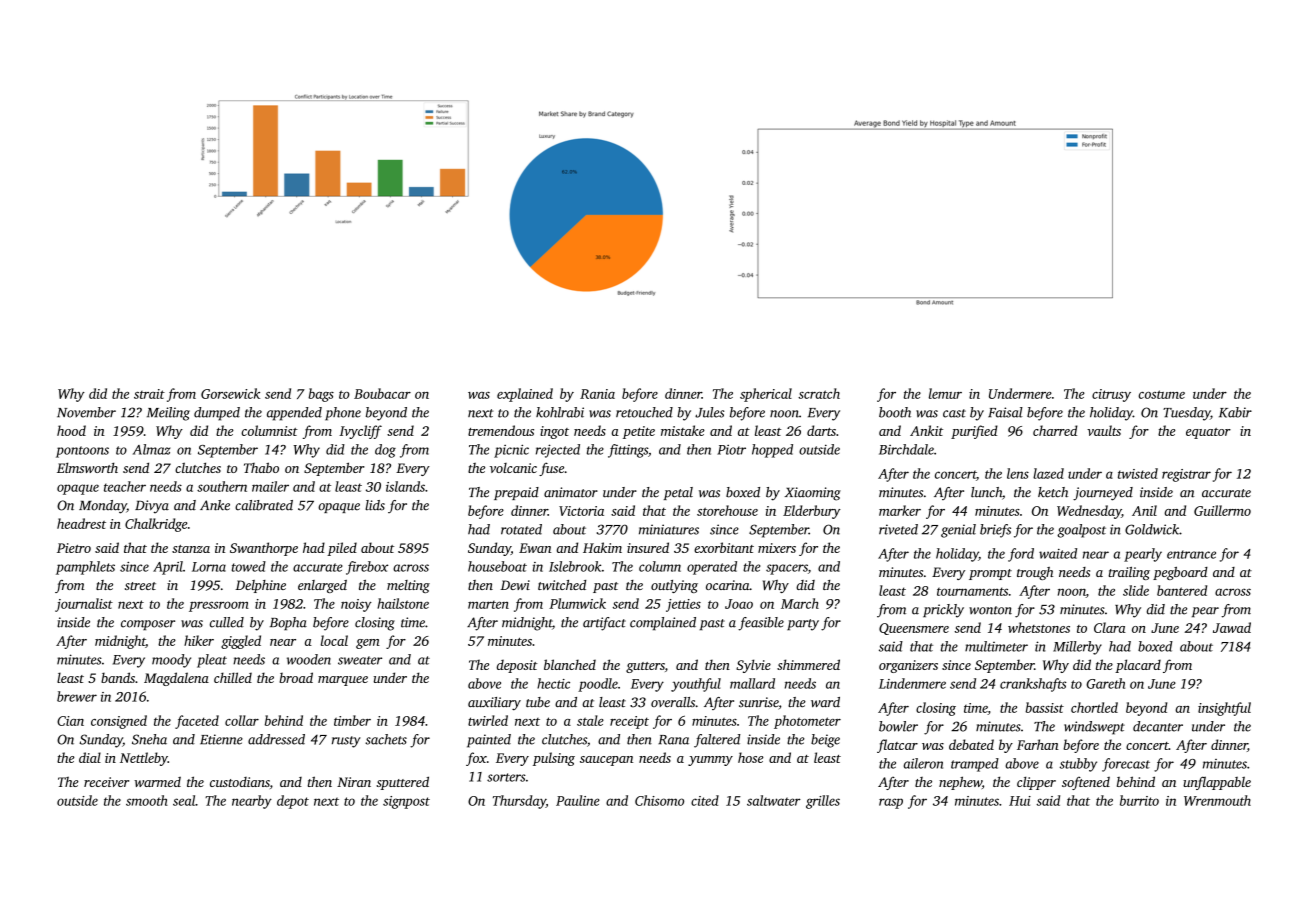  Describe the element at coordinates (560, 412) in the screenshot. I see `kohlrabi` at that location.
